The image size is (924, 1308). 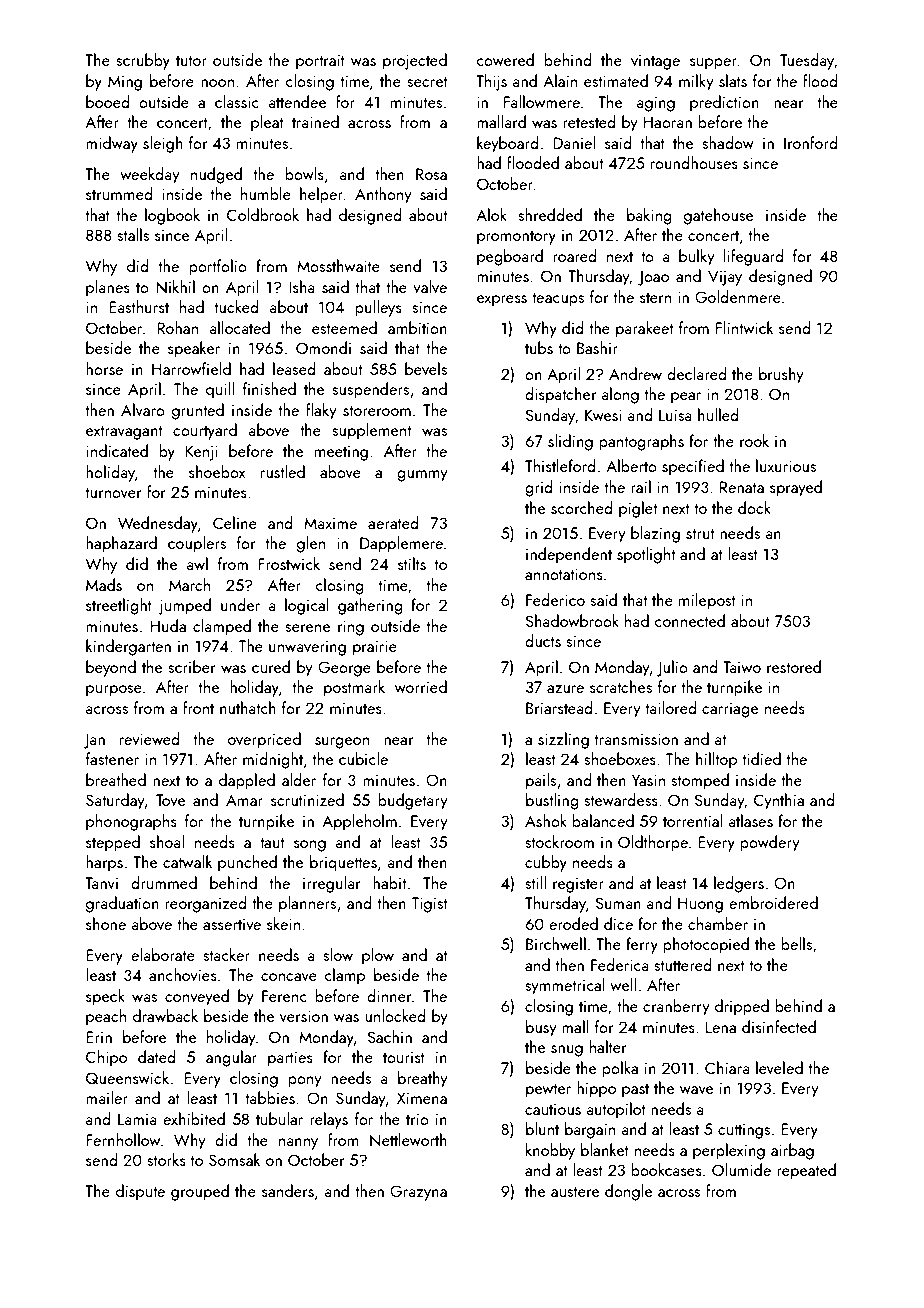 What do you see at coordinates (807, 61) in the screenshot?
I see `Tuesday` at bounding box center [807, 61].
